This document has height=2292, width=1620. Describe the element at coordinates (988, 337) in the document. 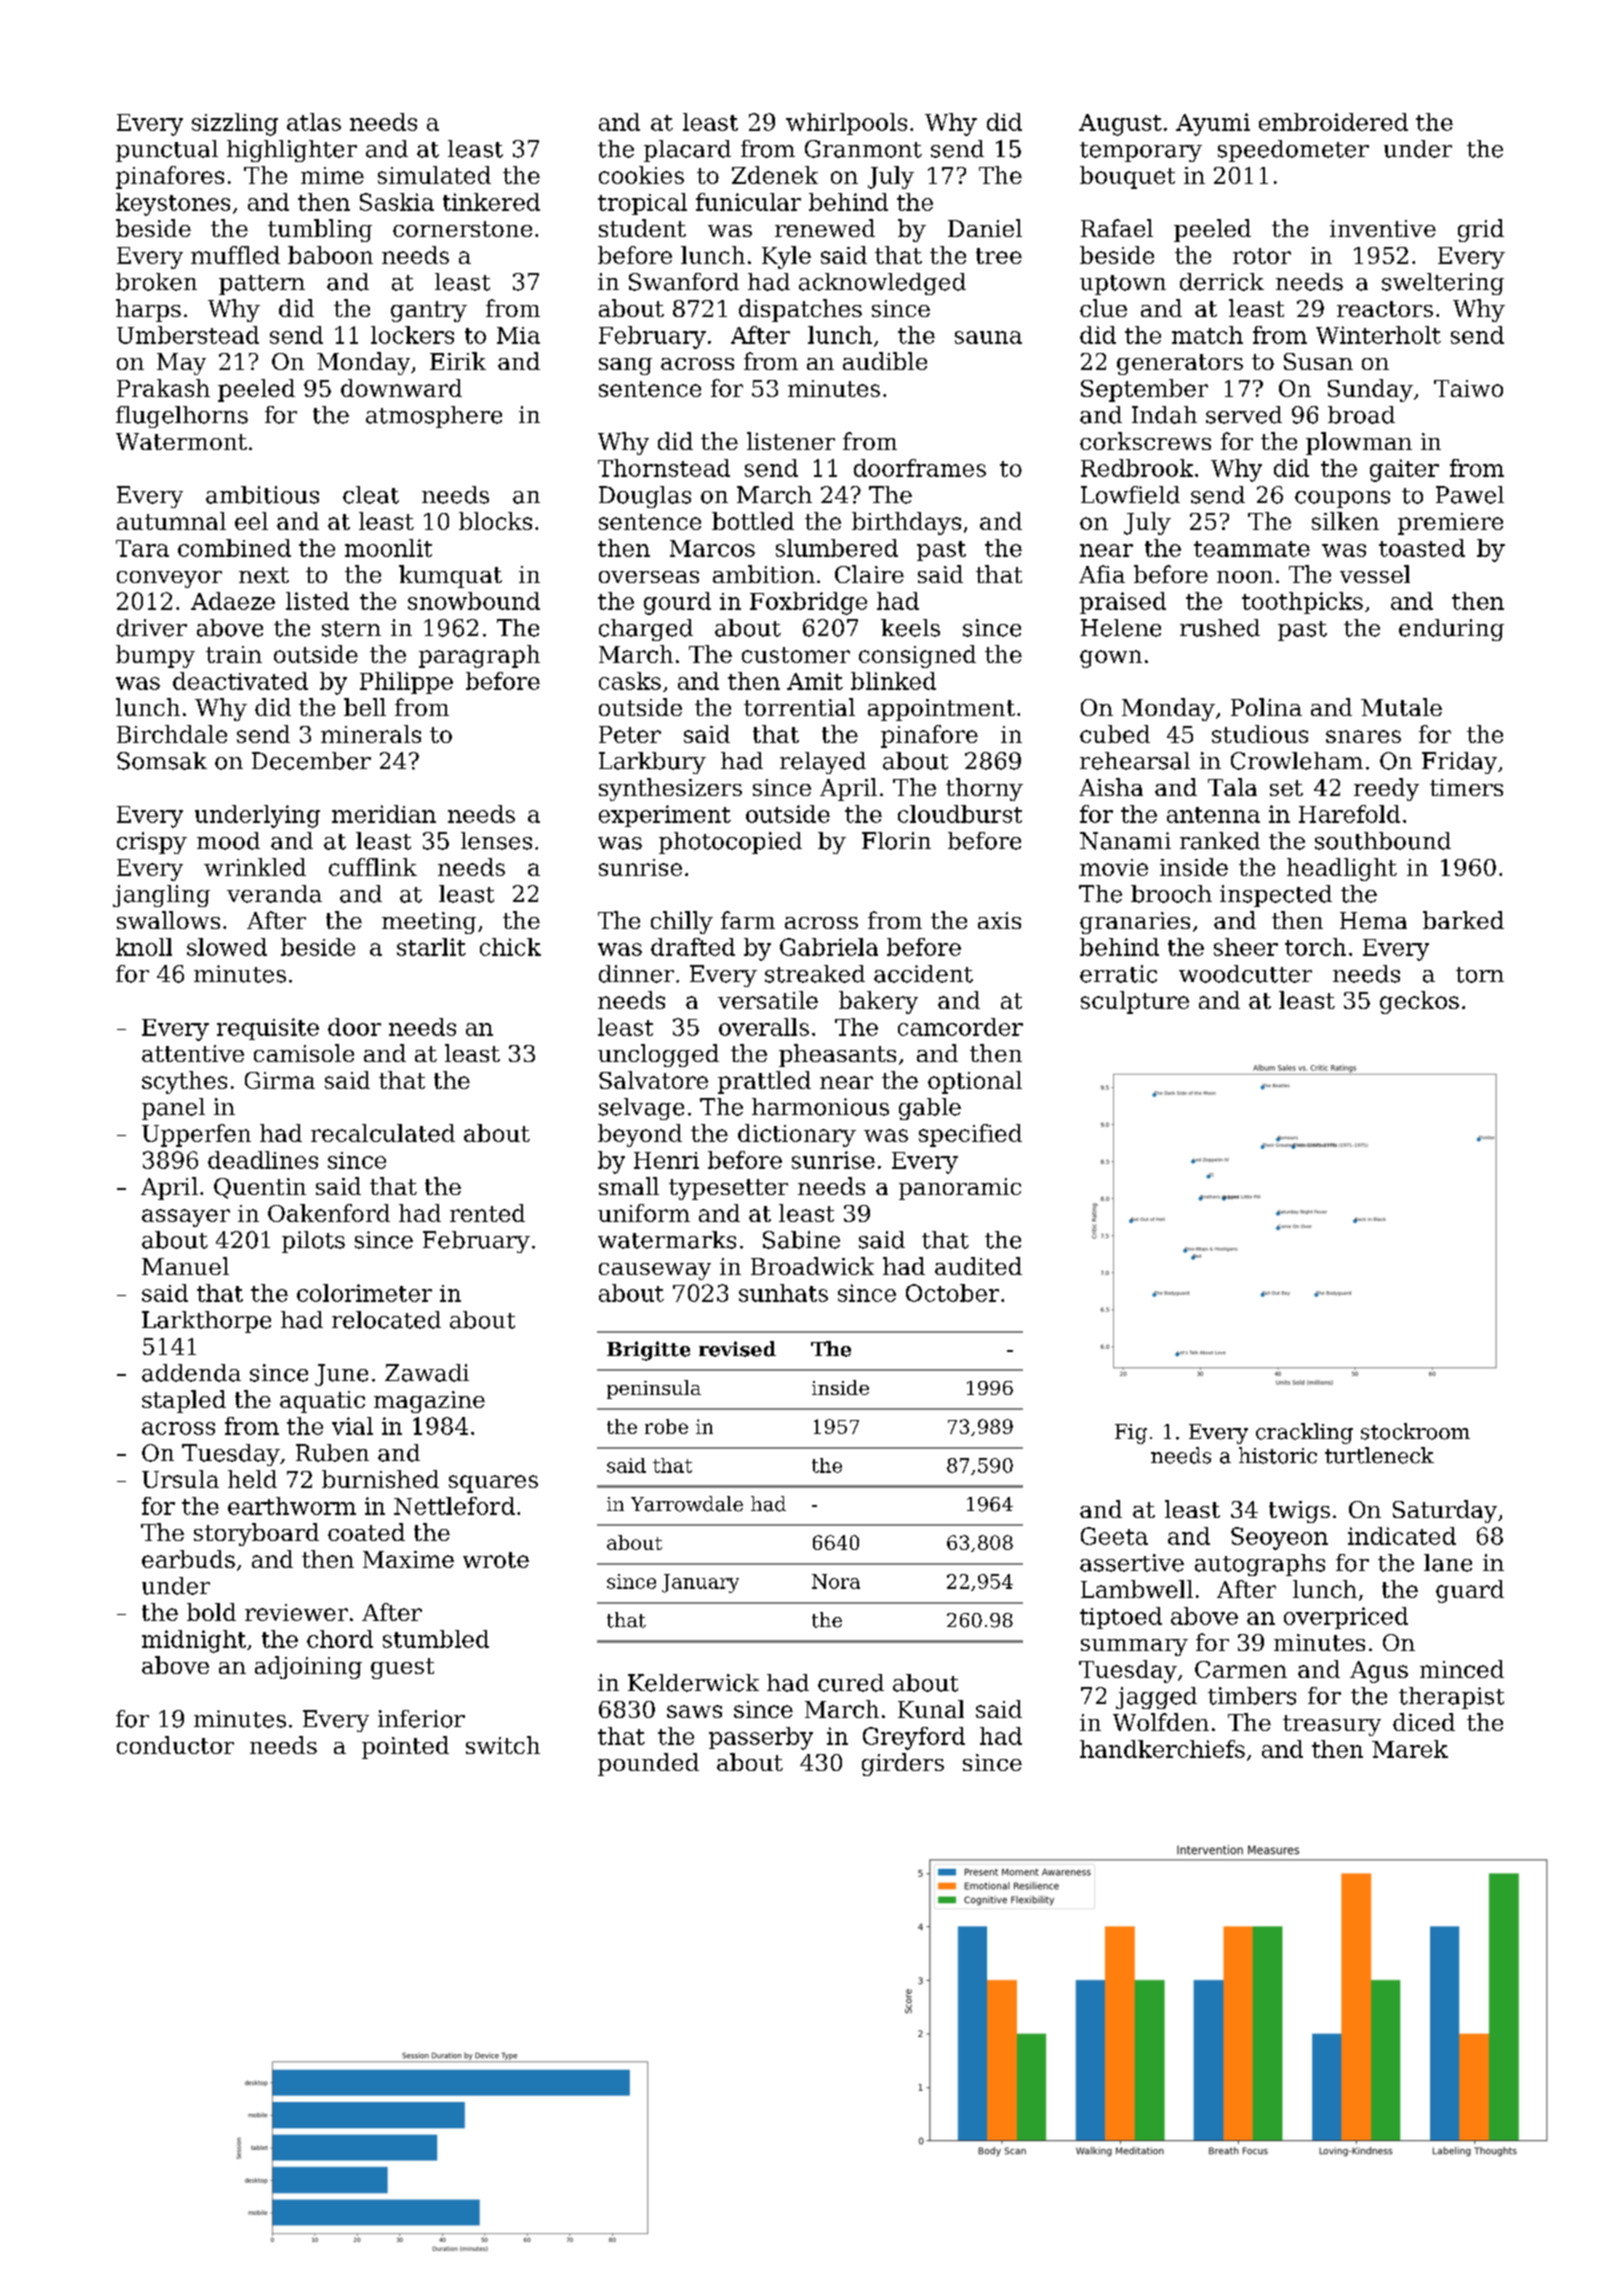

I see `sauna` at that location.
